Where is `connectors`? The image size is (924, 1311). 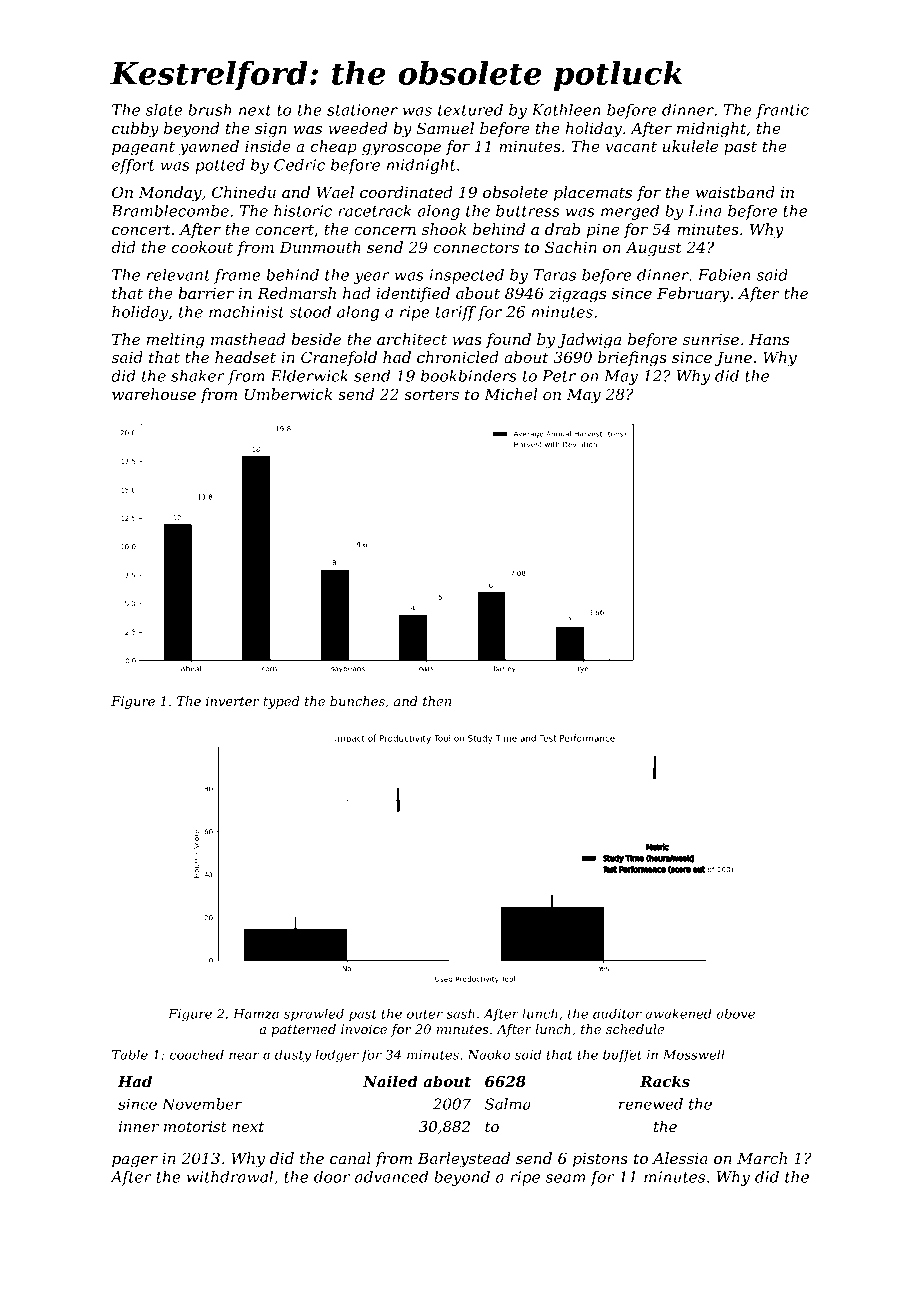
connectors is located at coordinates (476, 247).
